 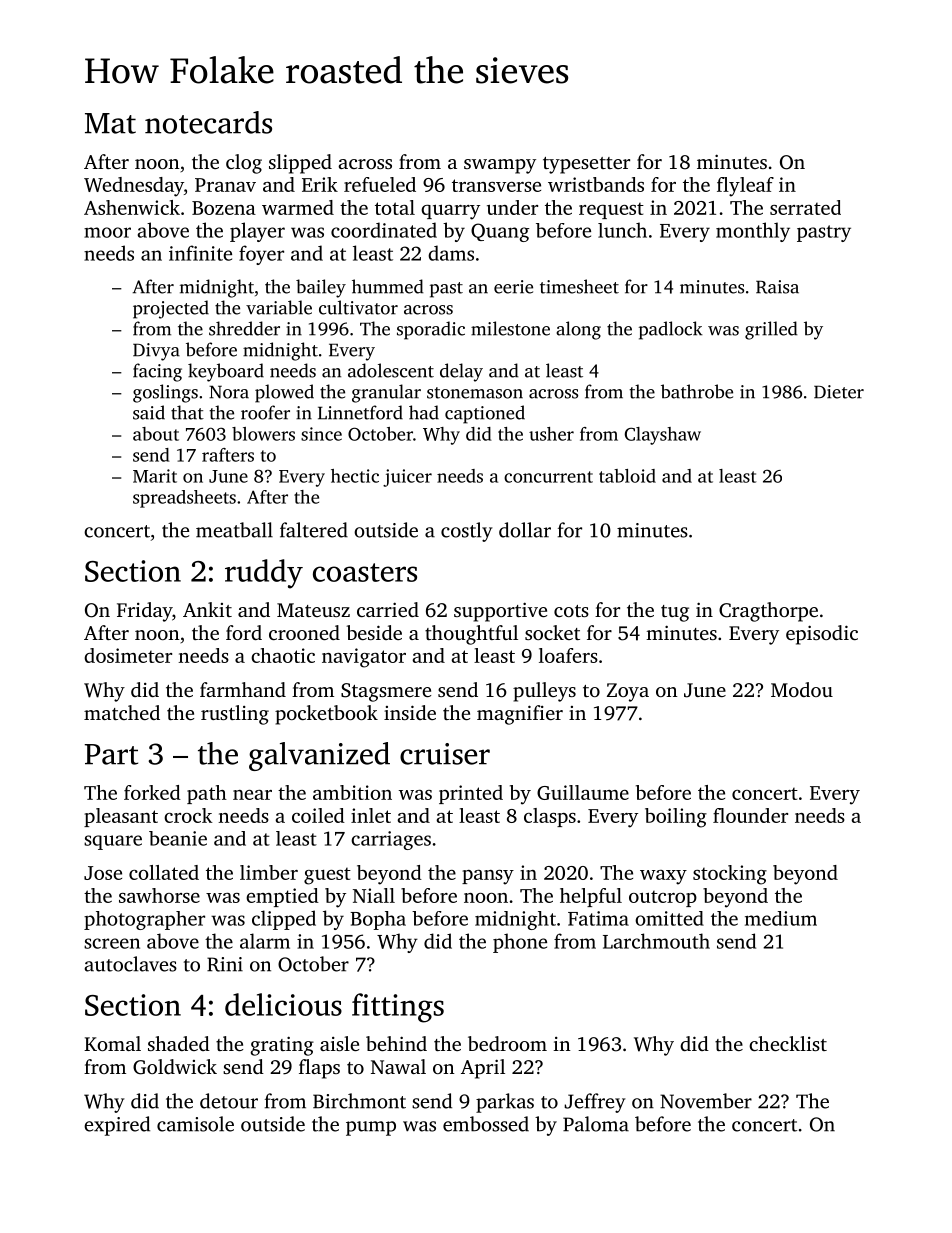 What do you see at coordinates (178, 838) in the screenshot?
I see `beanie` at bounding box center [178, 838].
